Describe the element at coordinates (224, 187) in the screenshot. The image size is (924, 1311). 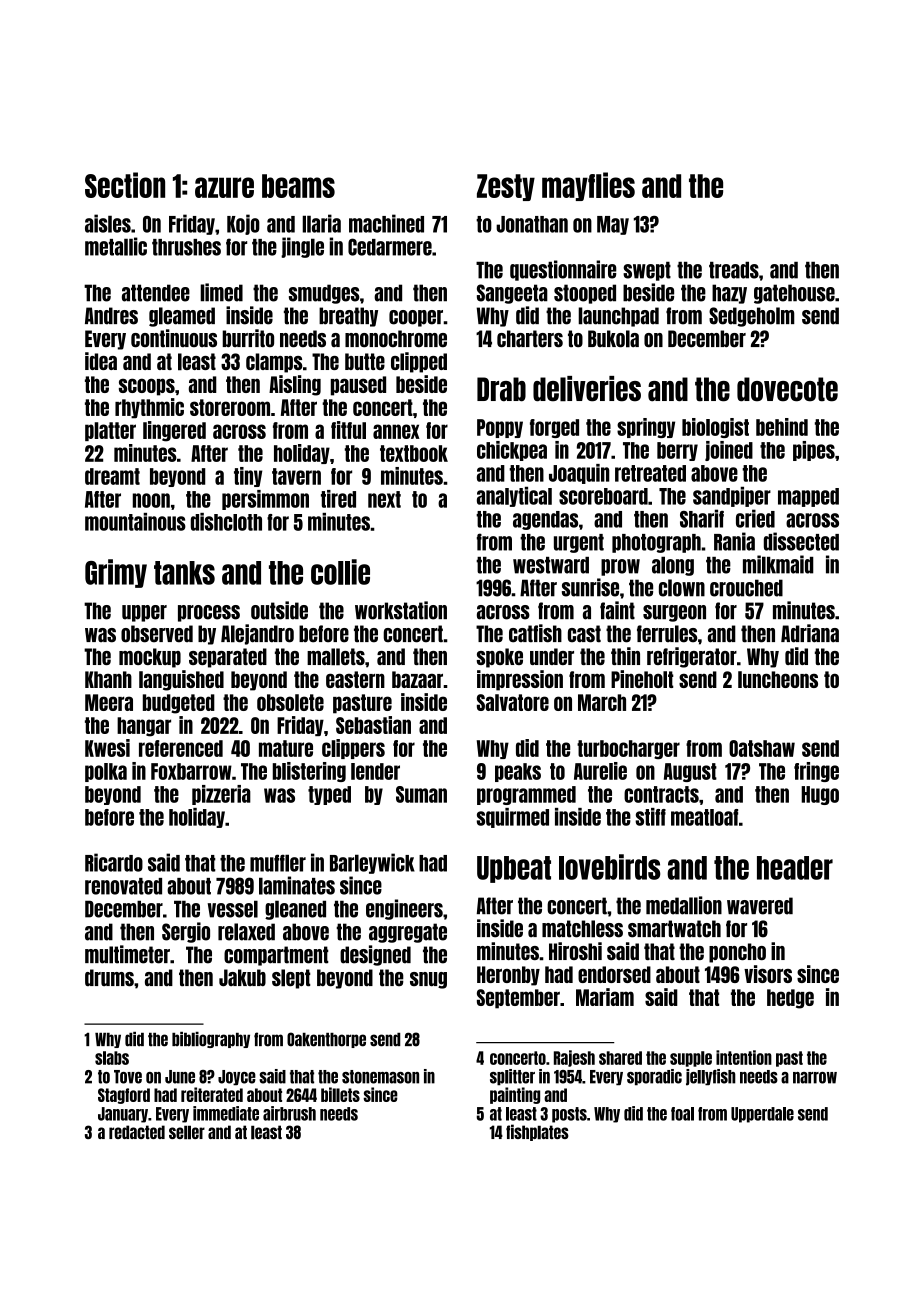
I see `azure` at that location.
